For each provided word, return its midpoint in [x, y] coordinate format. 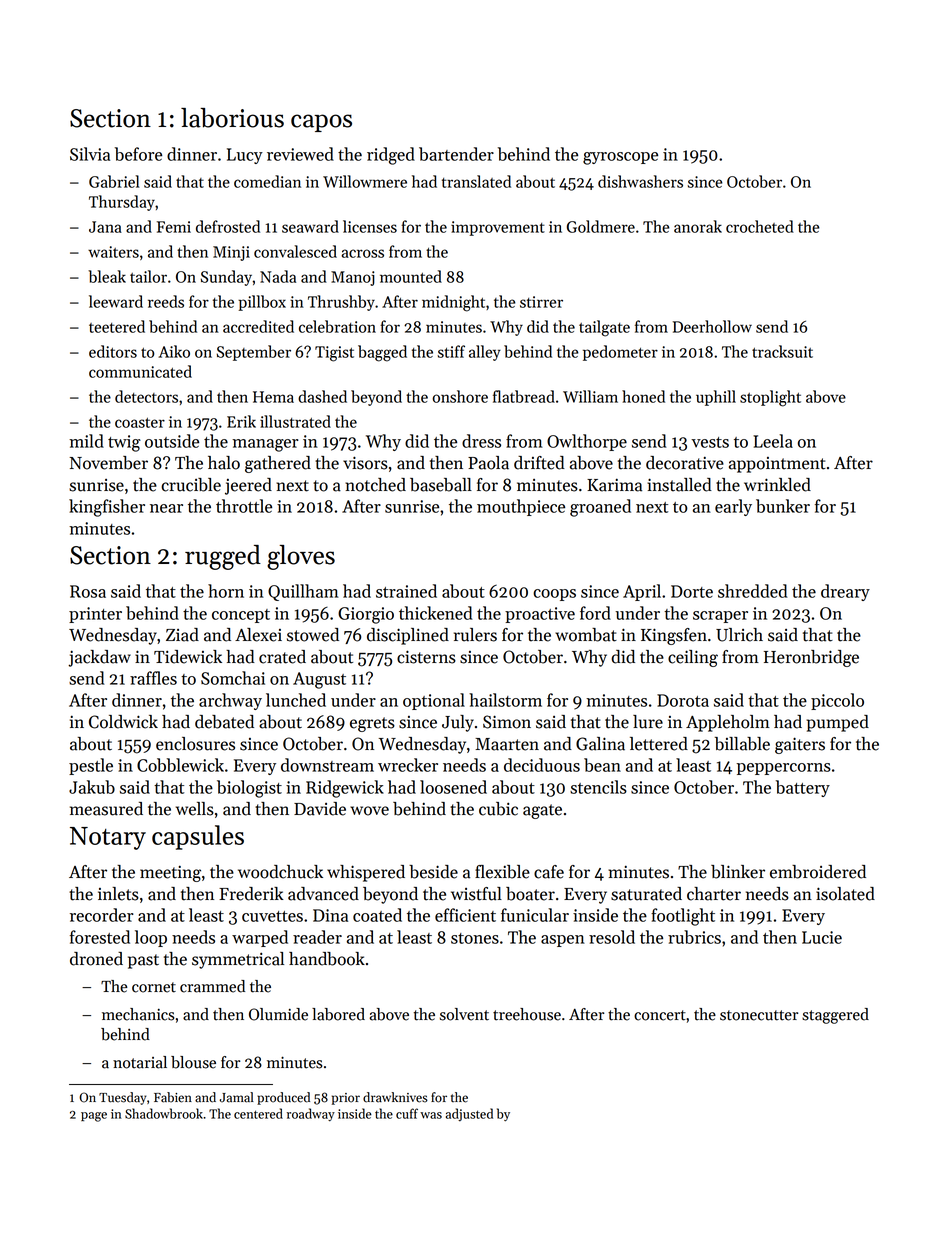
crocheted [760, 226]
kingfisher [107, 508]
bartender [456, 154]
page [94, 1117]
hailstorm [505, 700]
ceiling [693, 658]
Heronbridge [811, 658]
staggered [835, 1016]
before [138, 154]
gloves [301, 557]
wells [195, 809]
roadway [311, 1114]
